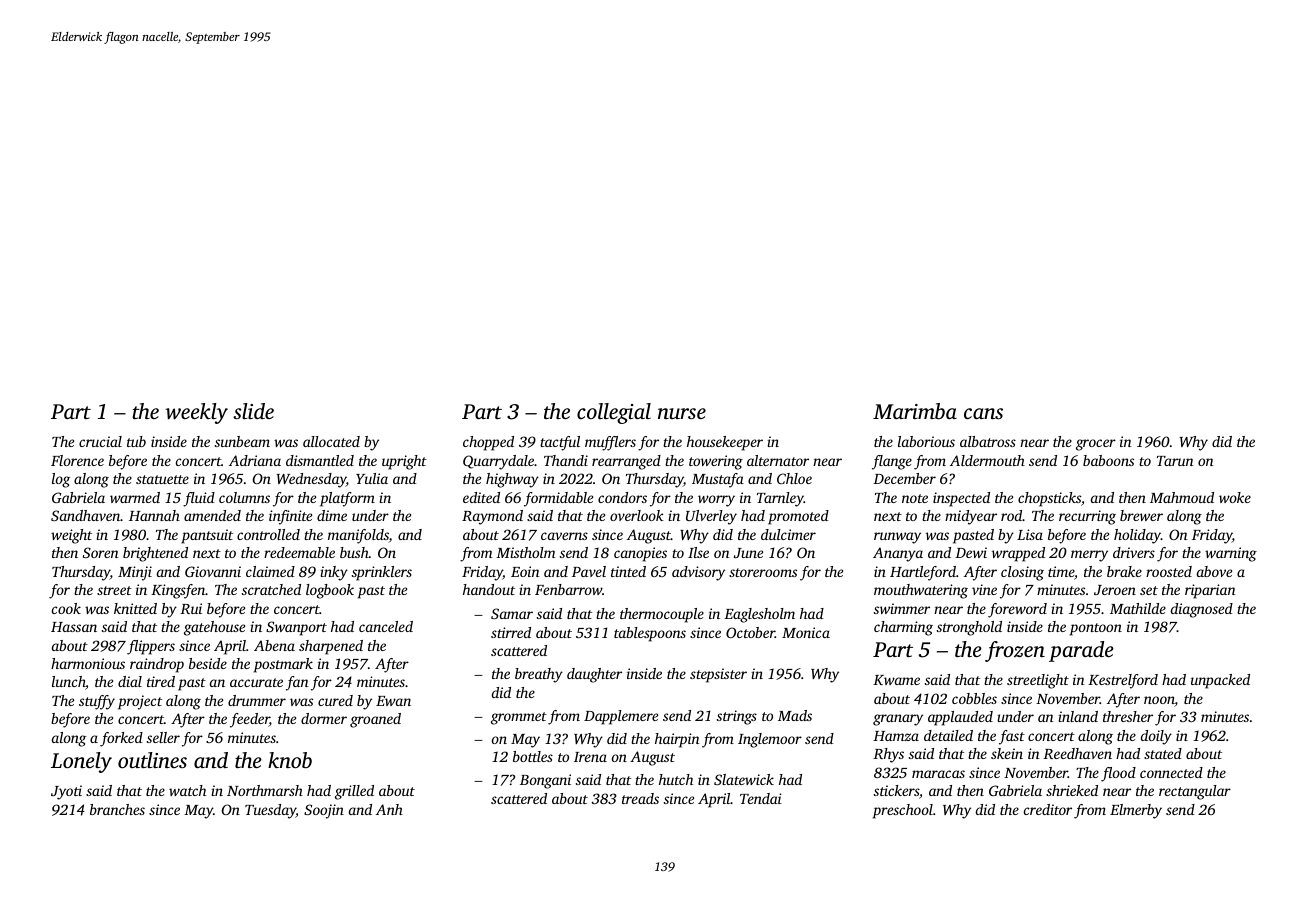  Describe the element at coordinates (81, 762) in the screenshot. I see `Lonely` at that location.
